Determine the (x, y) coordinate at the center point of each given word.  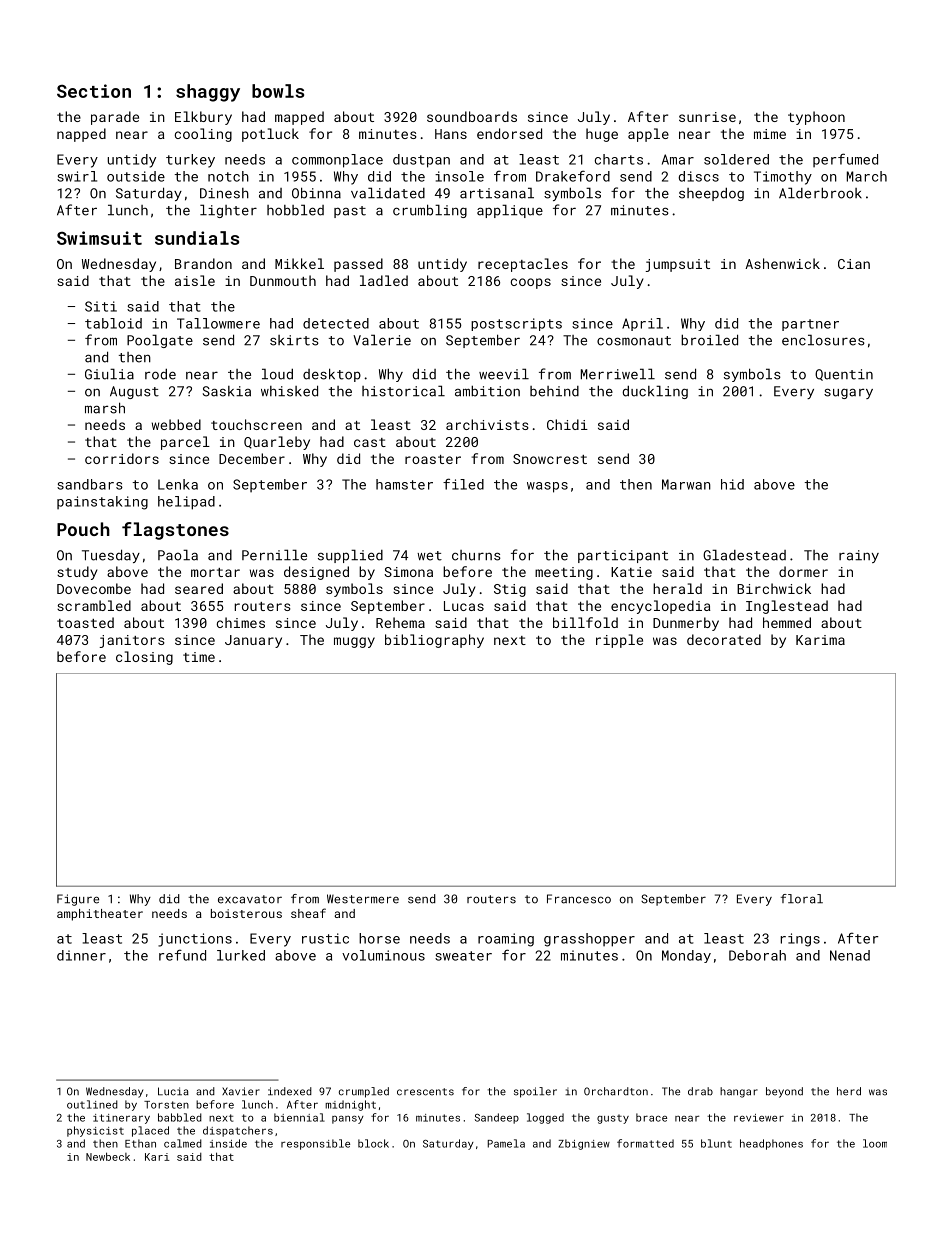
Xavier (241, 1091)
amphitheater (100, 915)
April (642, 324)
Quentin (844, 375)
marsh (105, 408)
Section (94, 91)
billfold (585, 622)
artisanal (497, 193)
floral (802, 899)
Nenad (850, 955)
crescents (425, 1092)
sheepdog (711, 194)
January (253, 641)
